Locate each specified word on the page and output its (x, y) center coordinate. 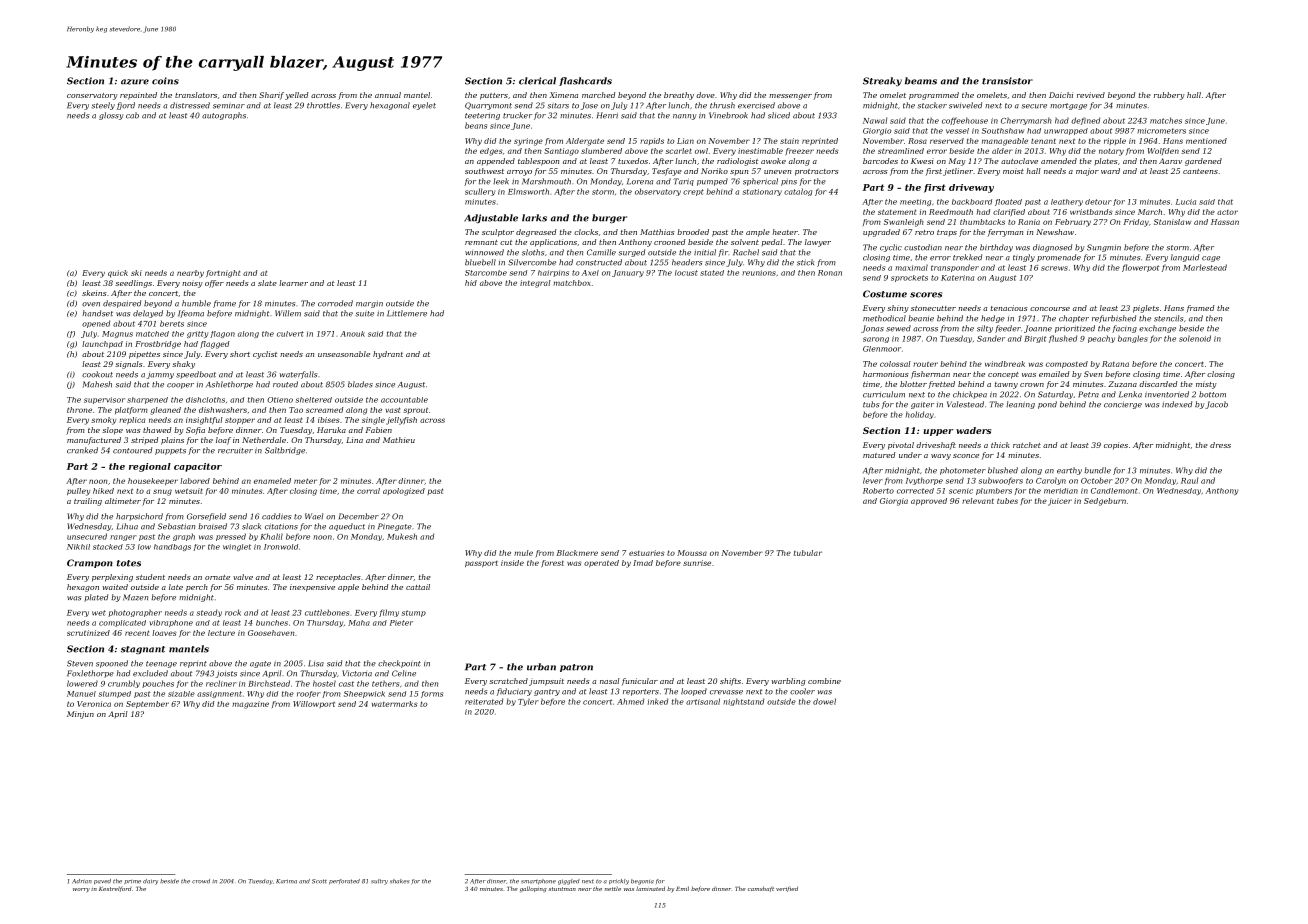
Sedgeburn (1105, 502)
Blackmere (577, 553)
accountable (404, 400)
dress (1220, 445)
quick (118, 274)
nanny (684, 117)
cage (1211, 259)
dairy (150, 882)
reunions (759, 273)
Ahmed (630, 701)
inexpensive (312, 588)
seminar (229, 106)
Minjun (80, 715)
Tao (296, 410)
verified (787, 889)
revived (1091, 95)
